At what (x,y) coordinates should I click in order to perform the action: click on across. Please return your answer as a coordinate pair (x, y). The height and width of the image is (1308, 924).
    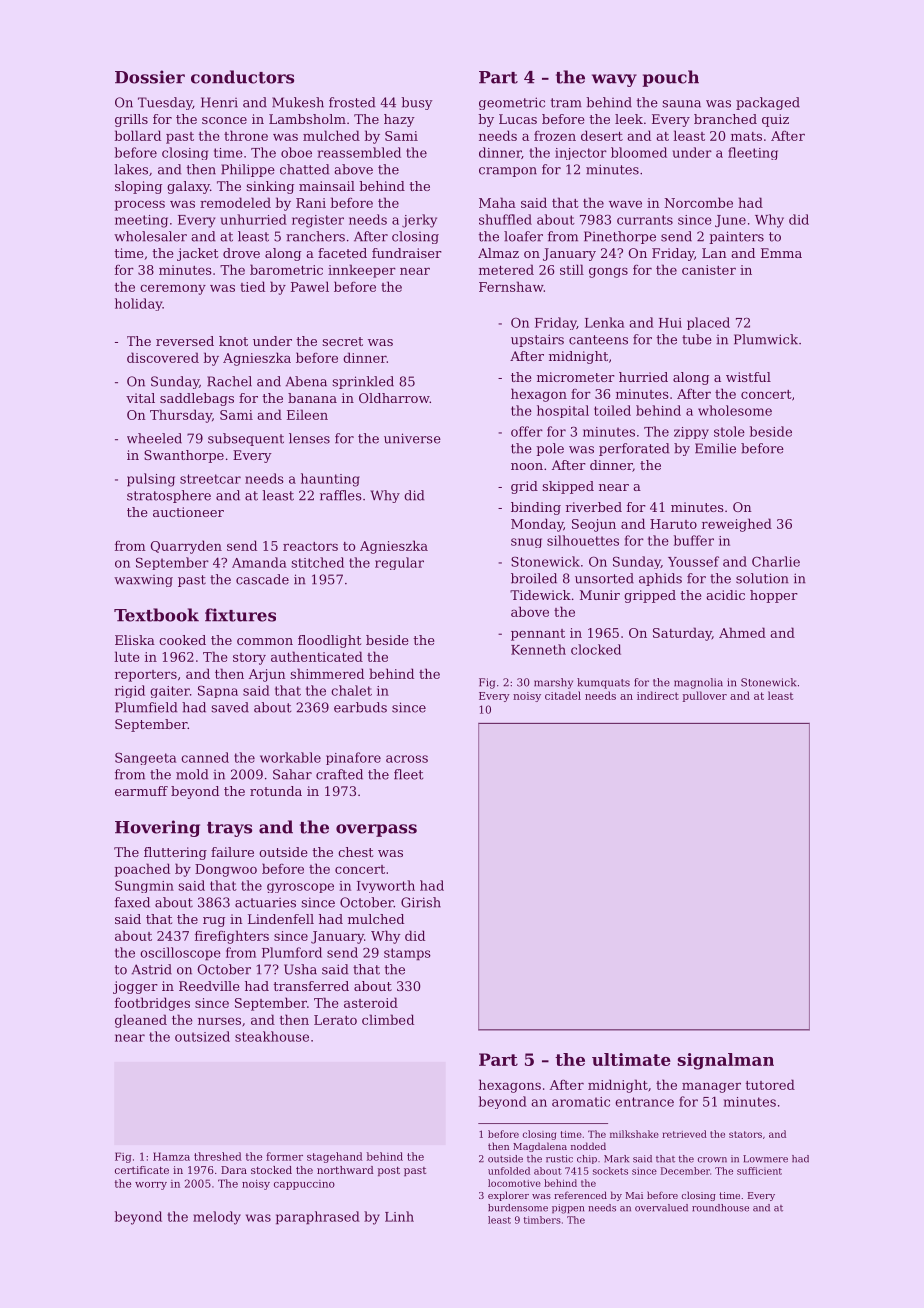
    Looking at the image, I should click on (407, 759).
